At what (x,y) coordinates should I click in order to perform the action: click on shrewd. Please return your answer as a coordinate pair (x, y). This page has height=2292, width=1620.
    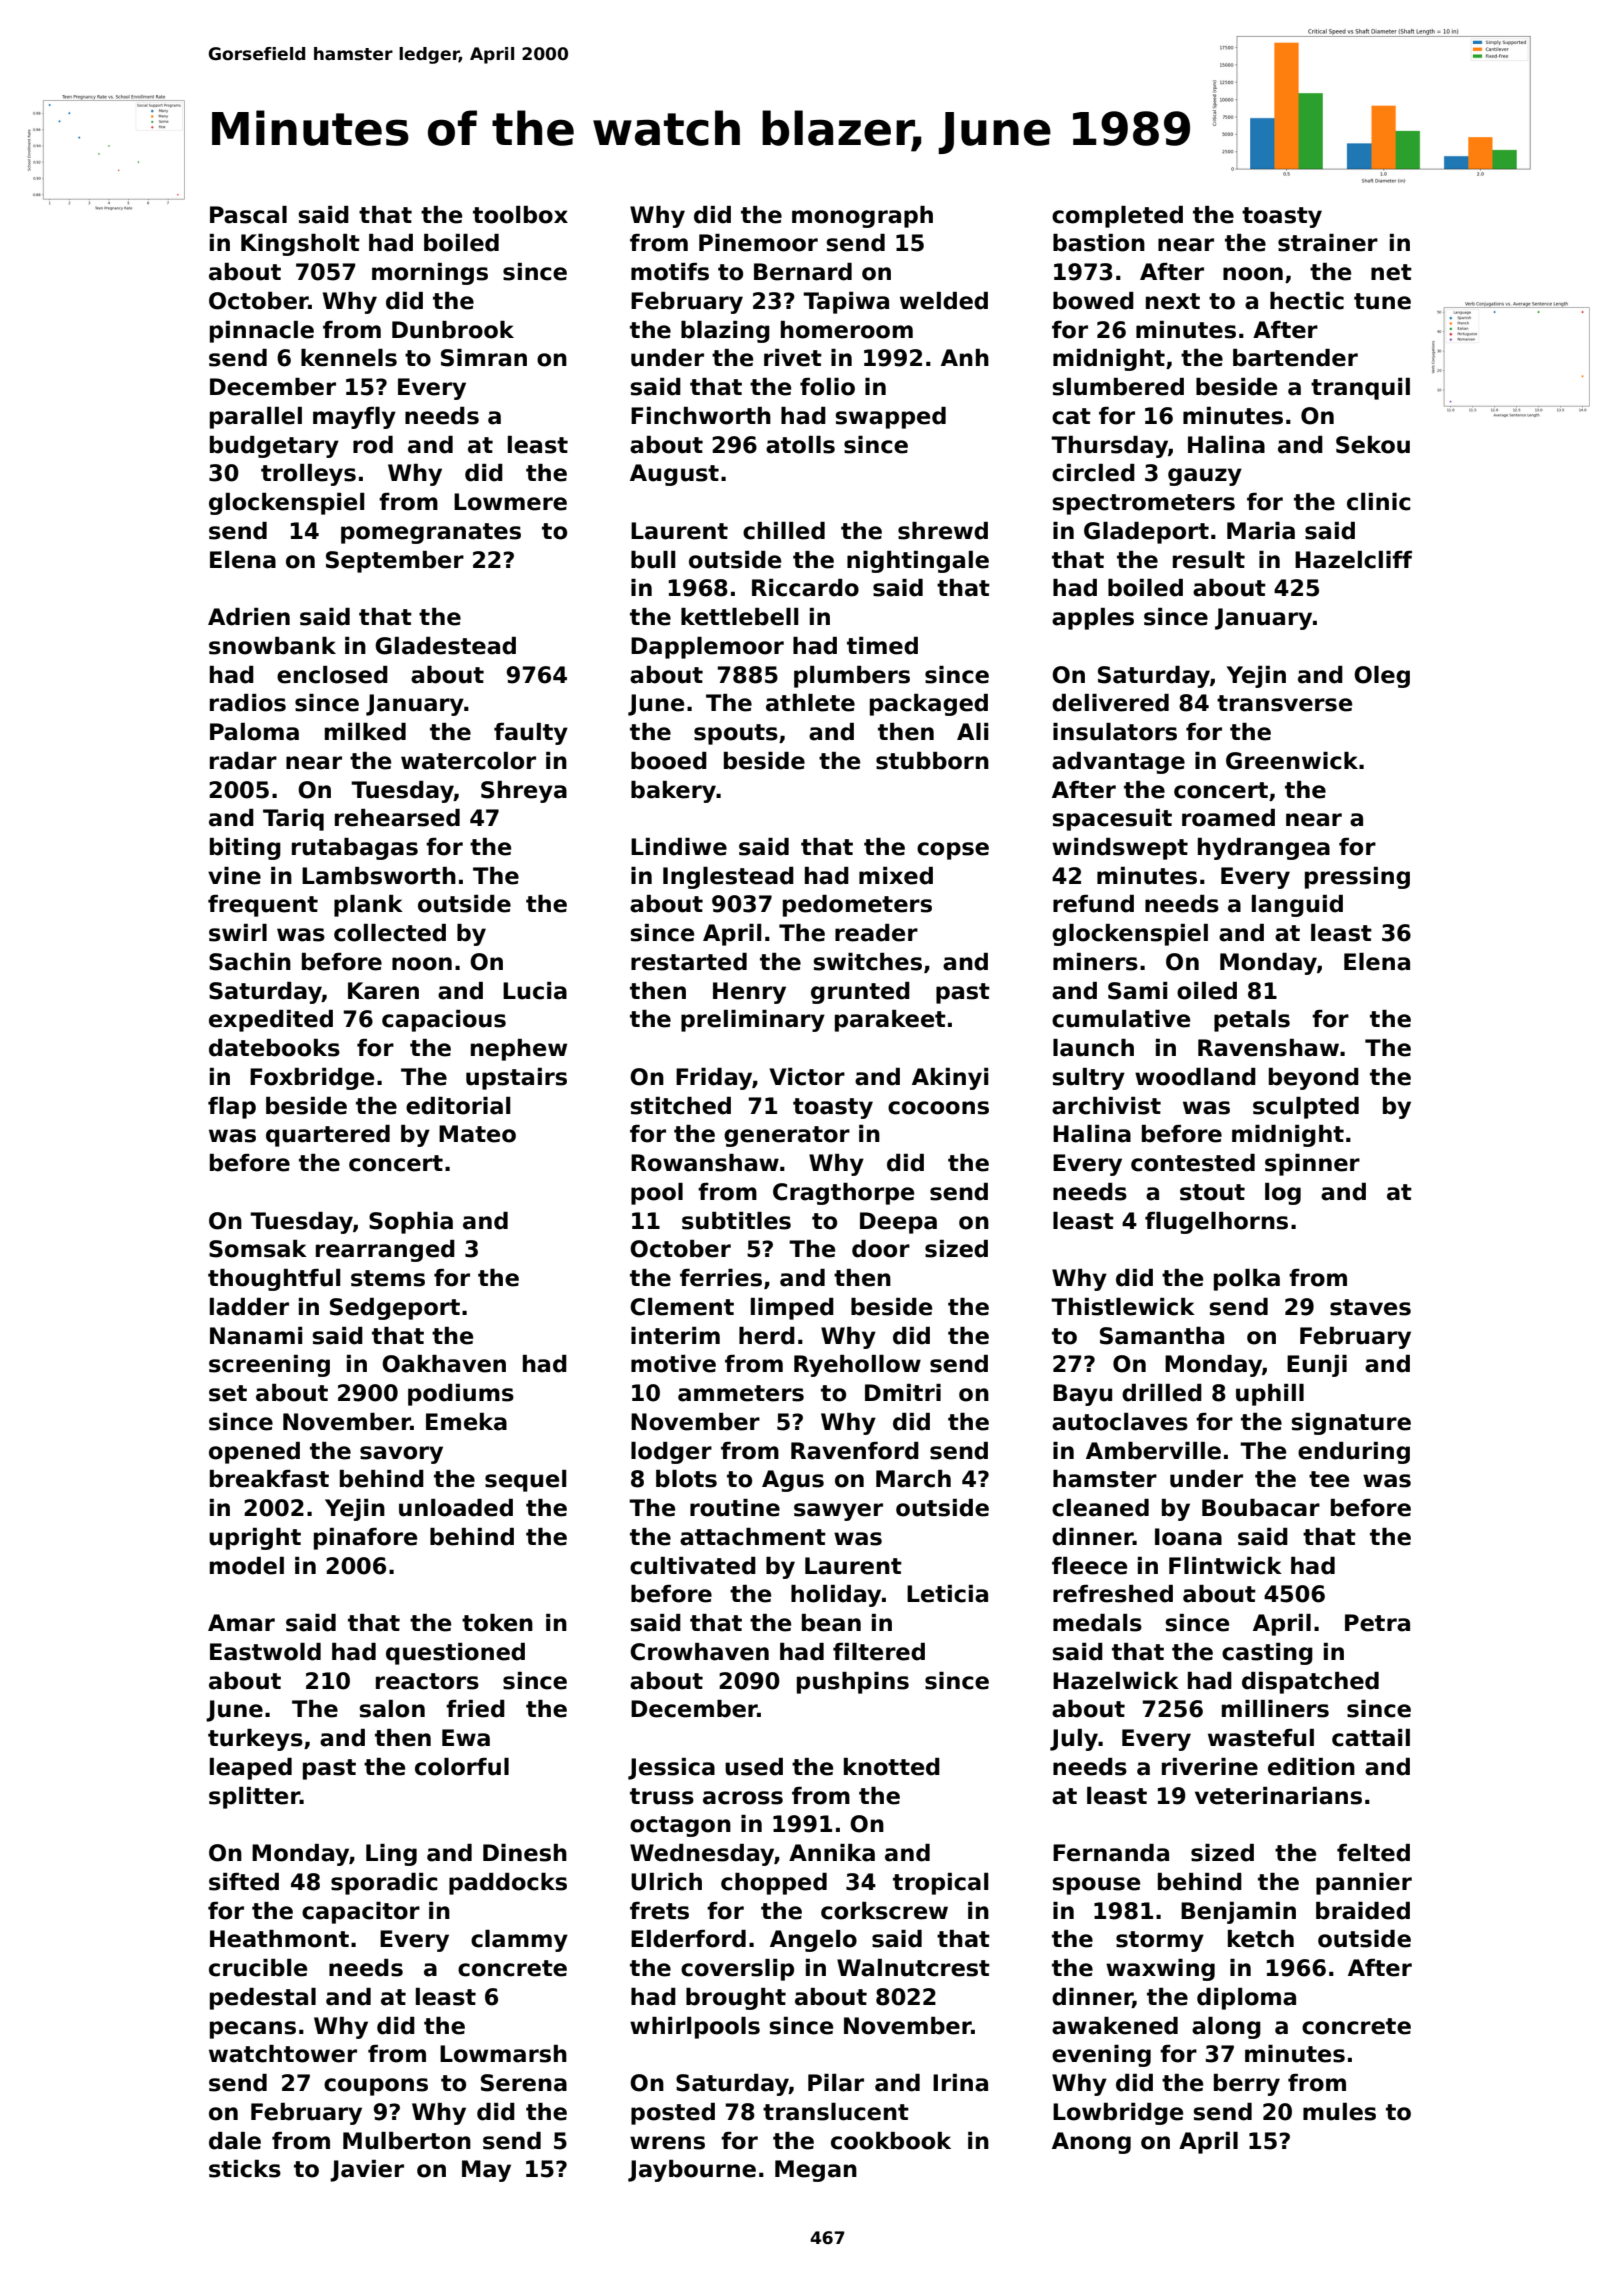
    Looking at the image, I should click on (943, 531).
